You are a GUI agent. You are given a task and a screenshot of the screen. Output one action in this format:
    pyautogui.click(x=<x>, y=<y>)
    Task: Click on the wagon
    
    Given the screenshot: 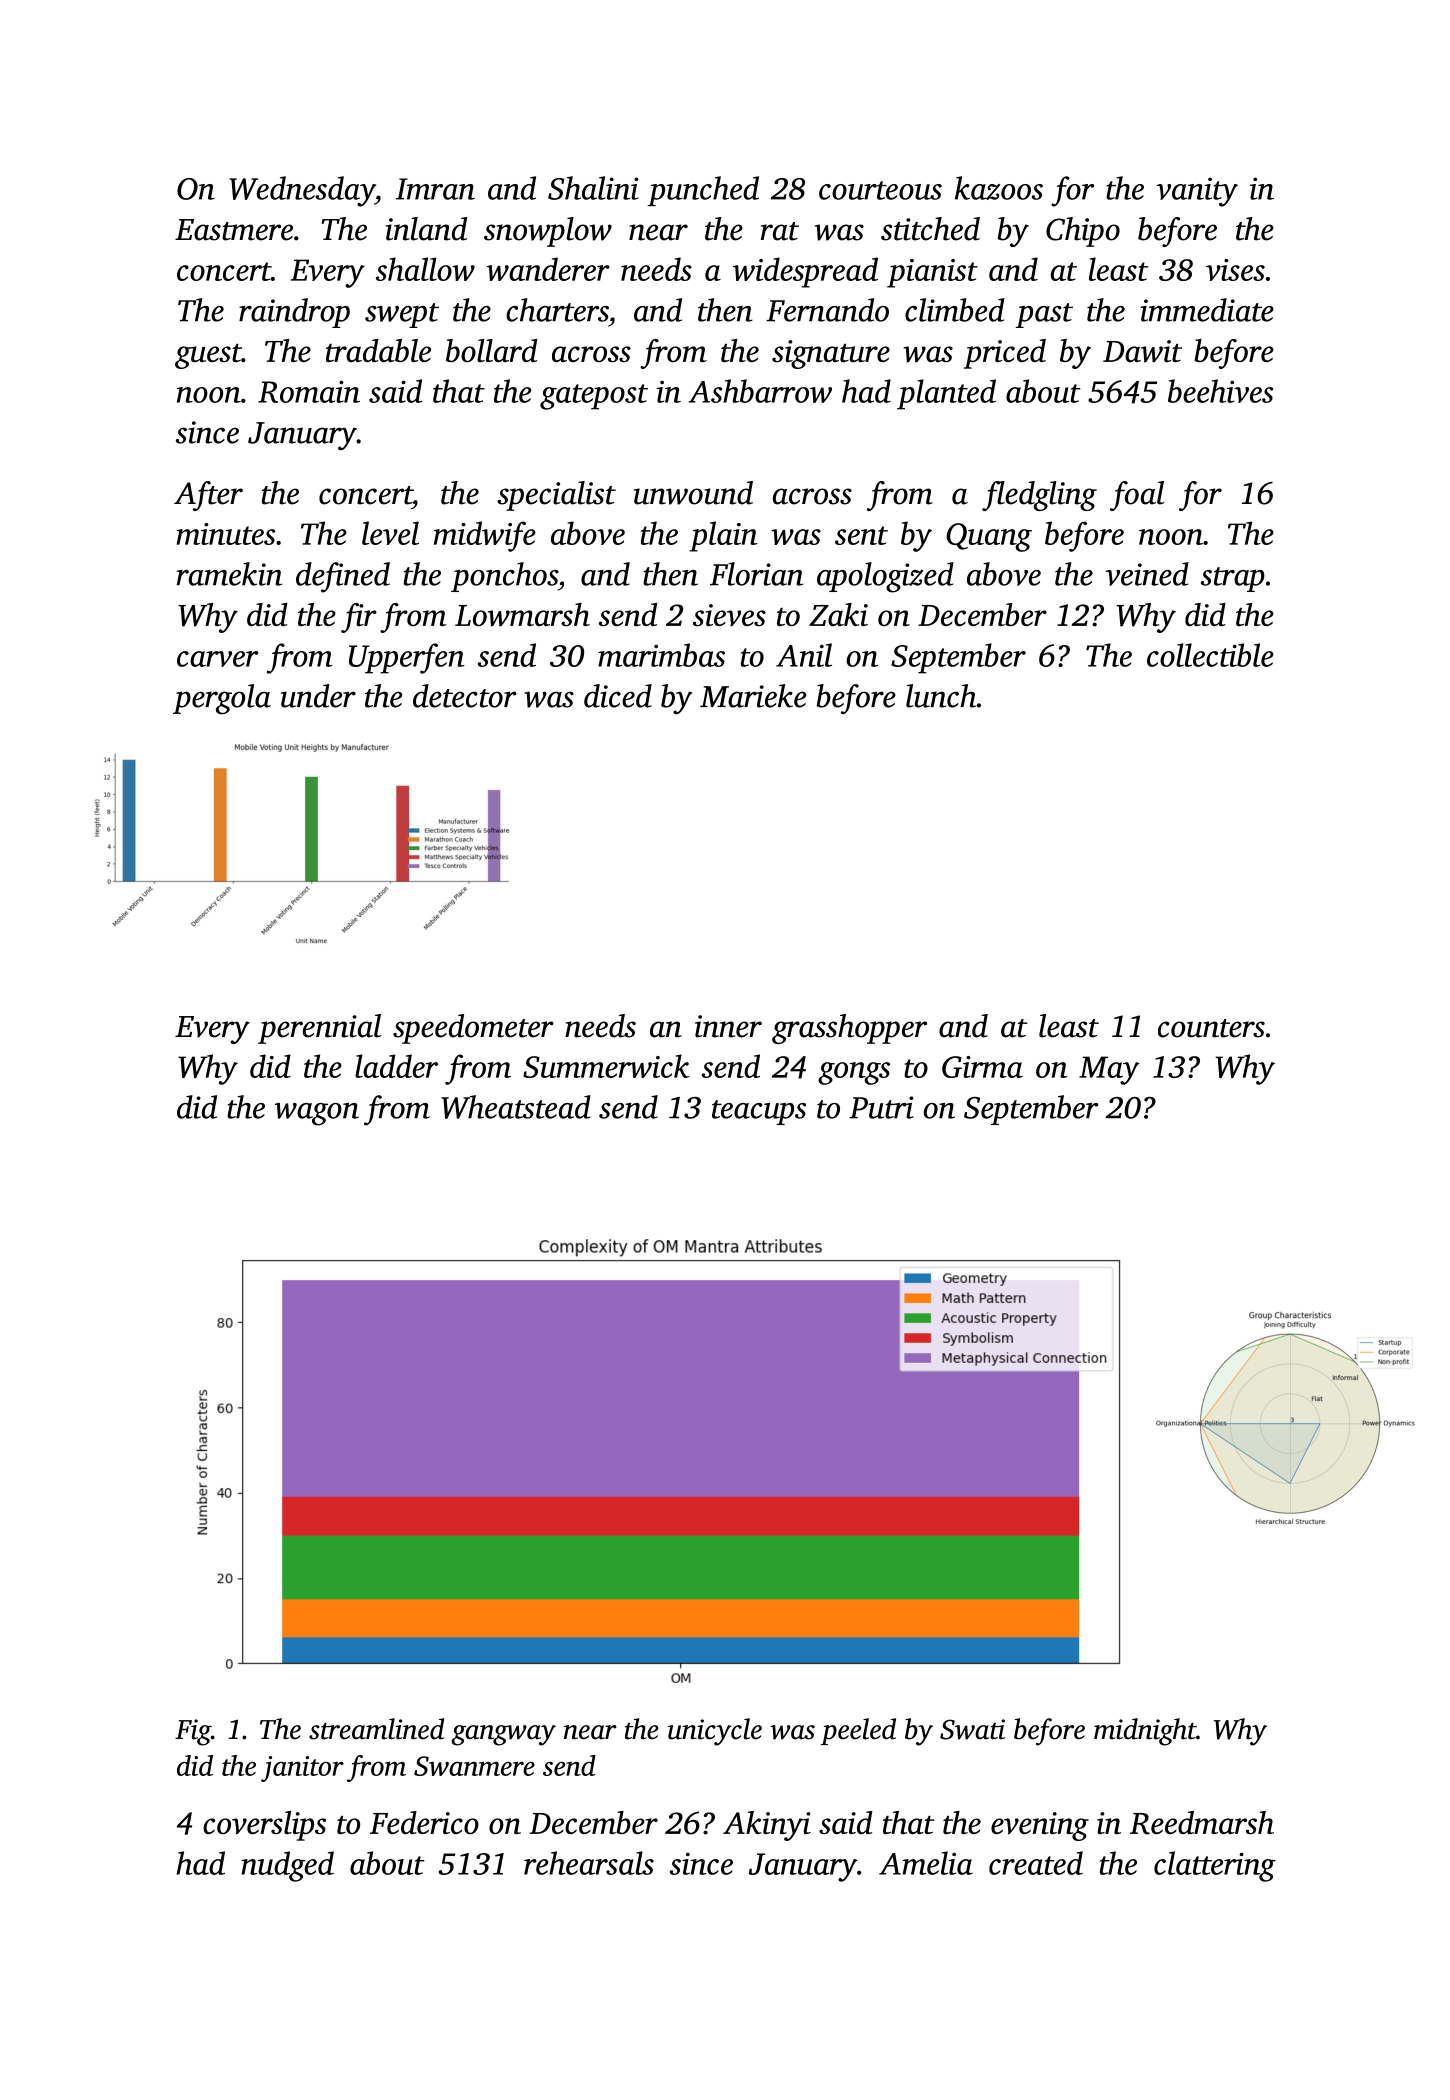 What is the action you would take?
    pyautogui.click(x=317, y=1114)
